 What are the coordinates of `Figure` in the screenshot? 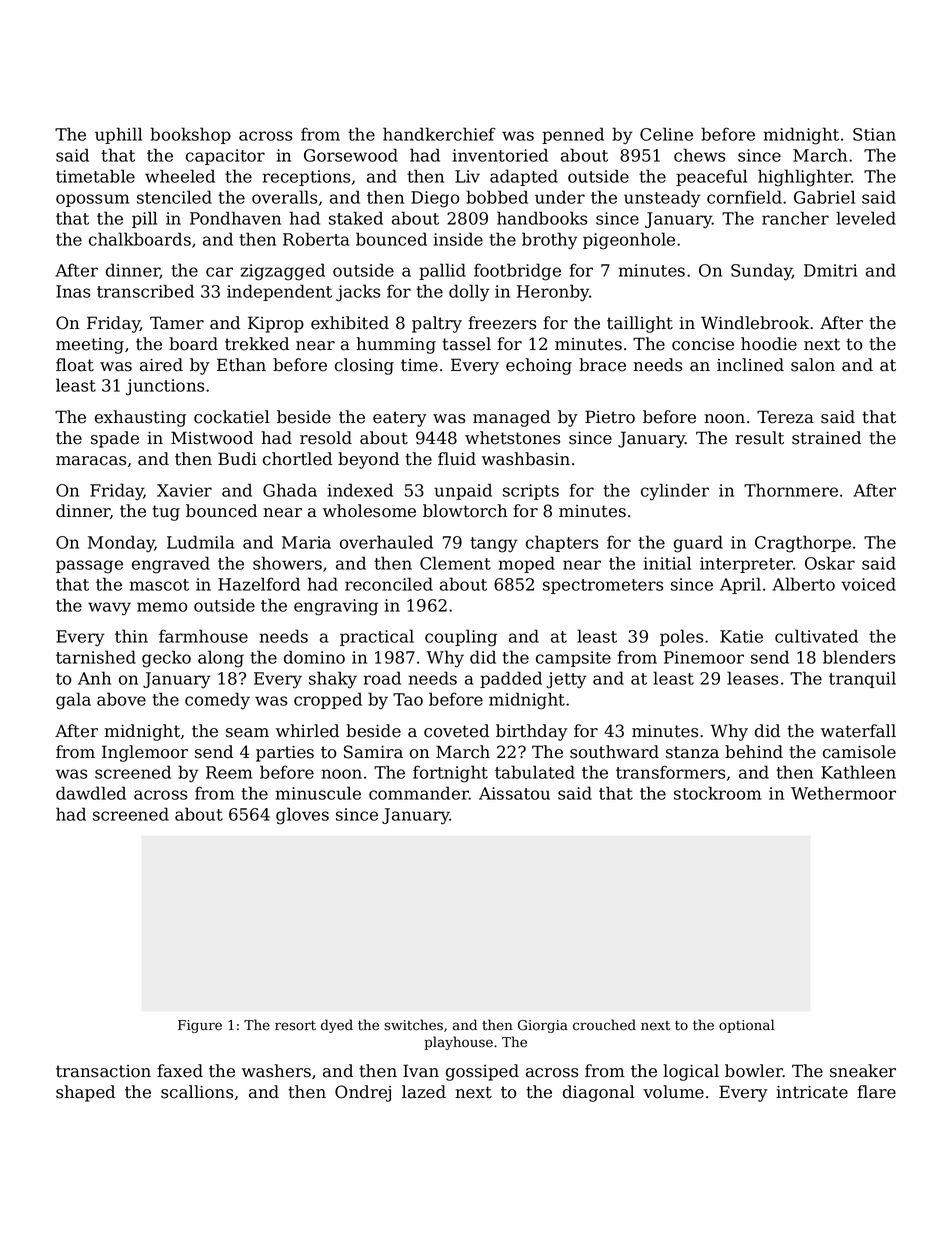 It's located at (200, 1026).
